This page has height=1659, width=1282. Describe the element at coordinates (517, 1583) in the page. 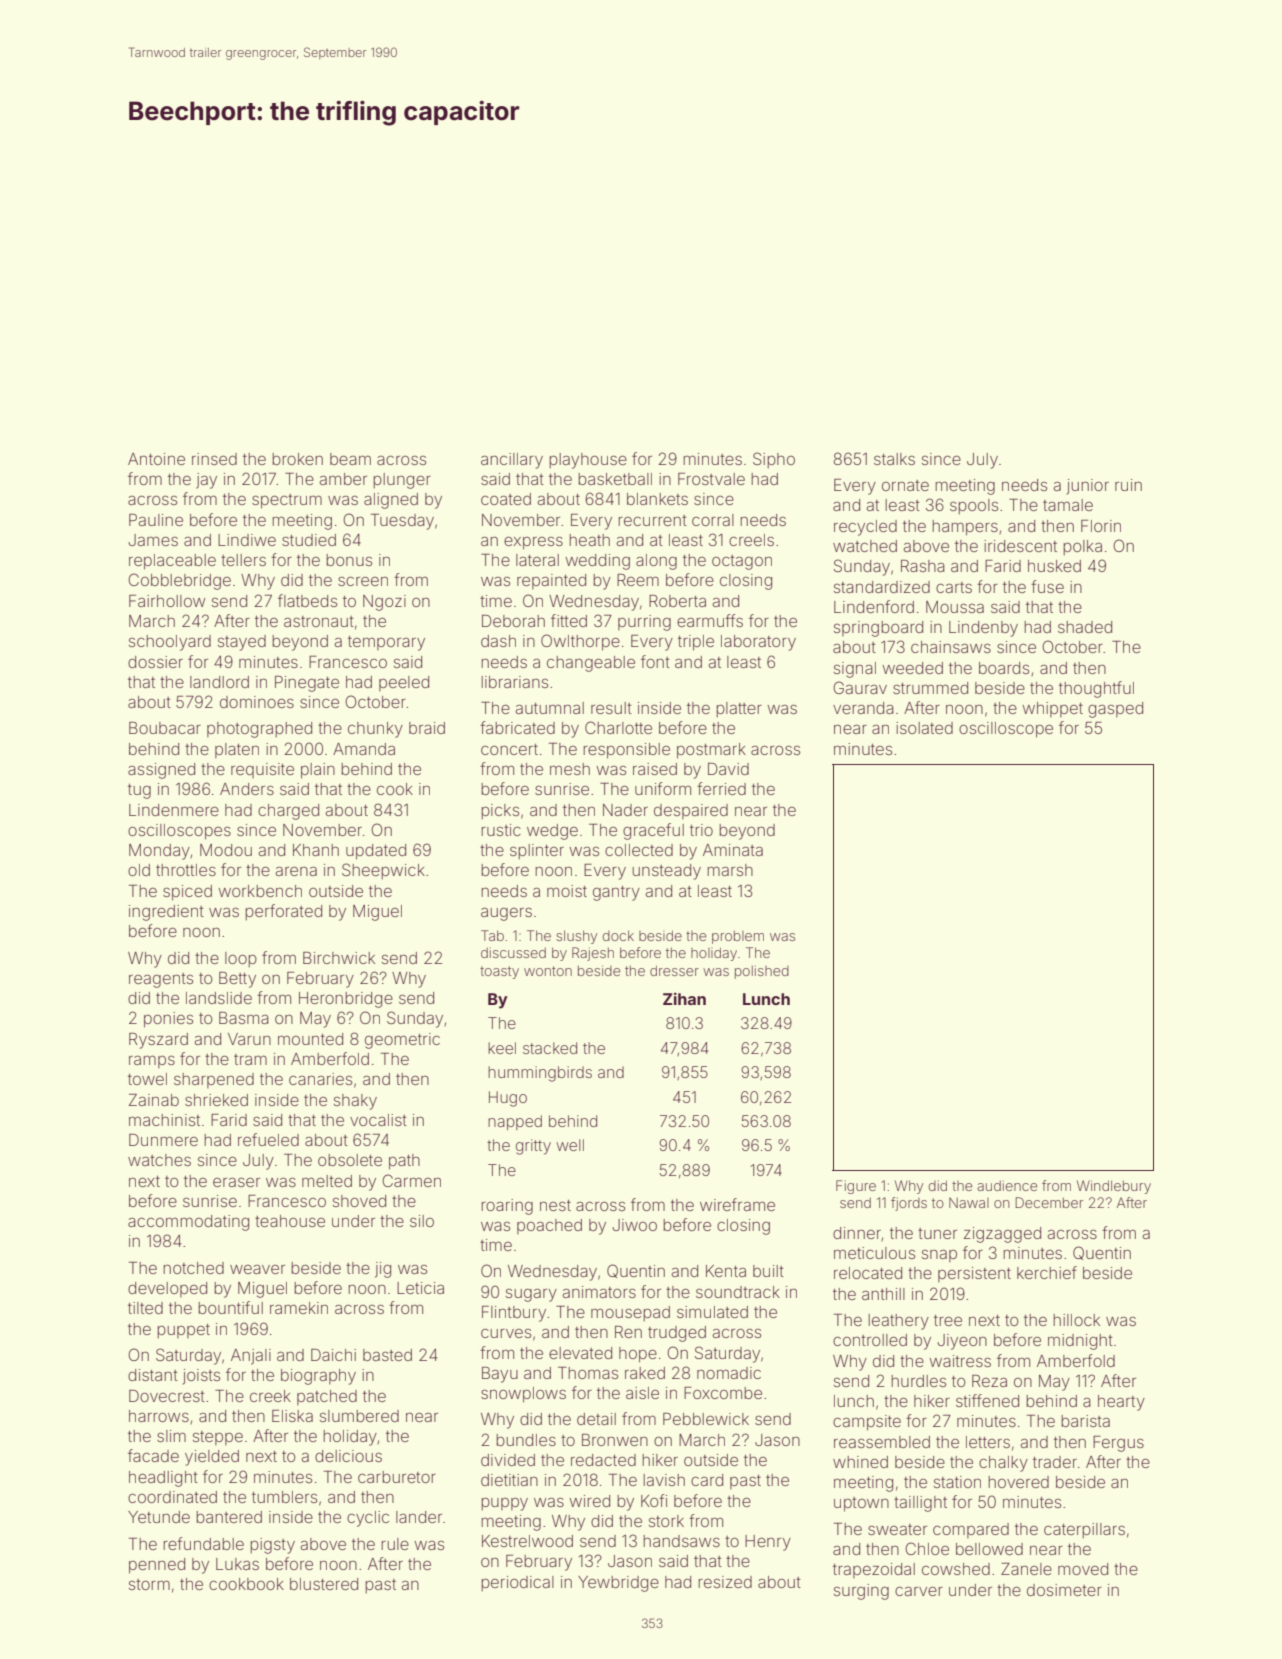

I see `periodical` at that location.
